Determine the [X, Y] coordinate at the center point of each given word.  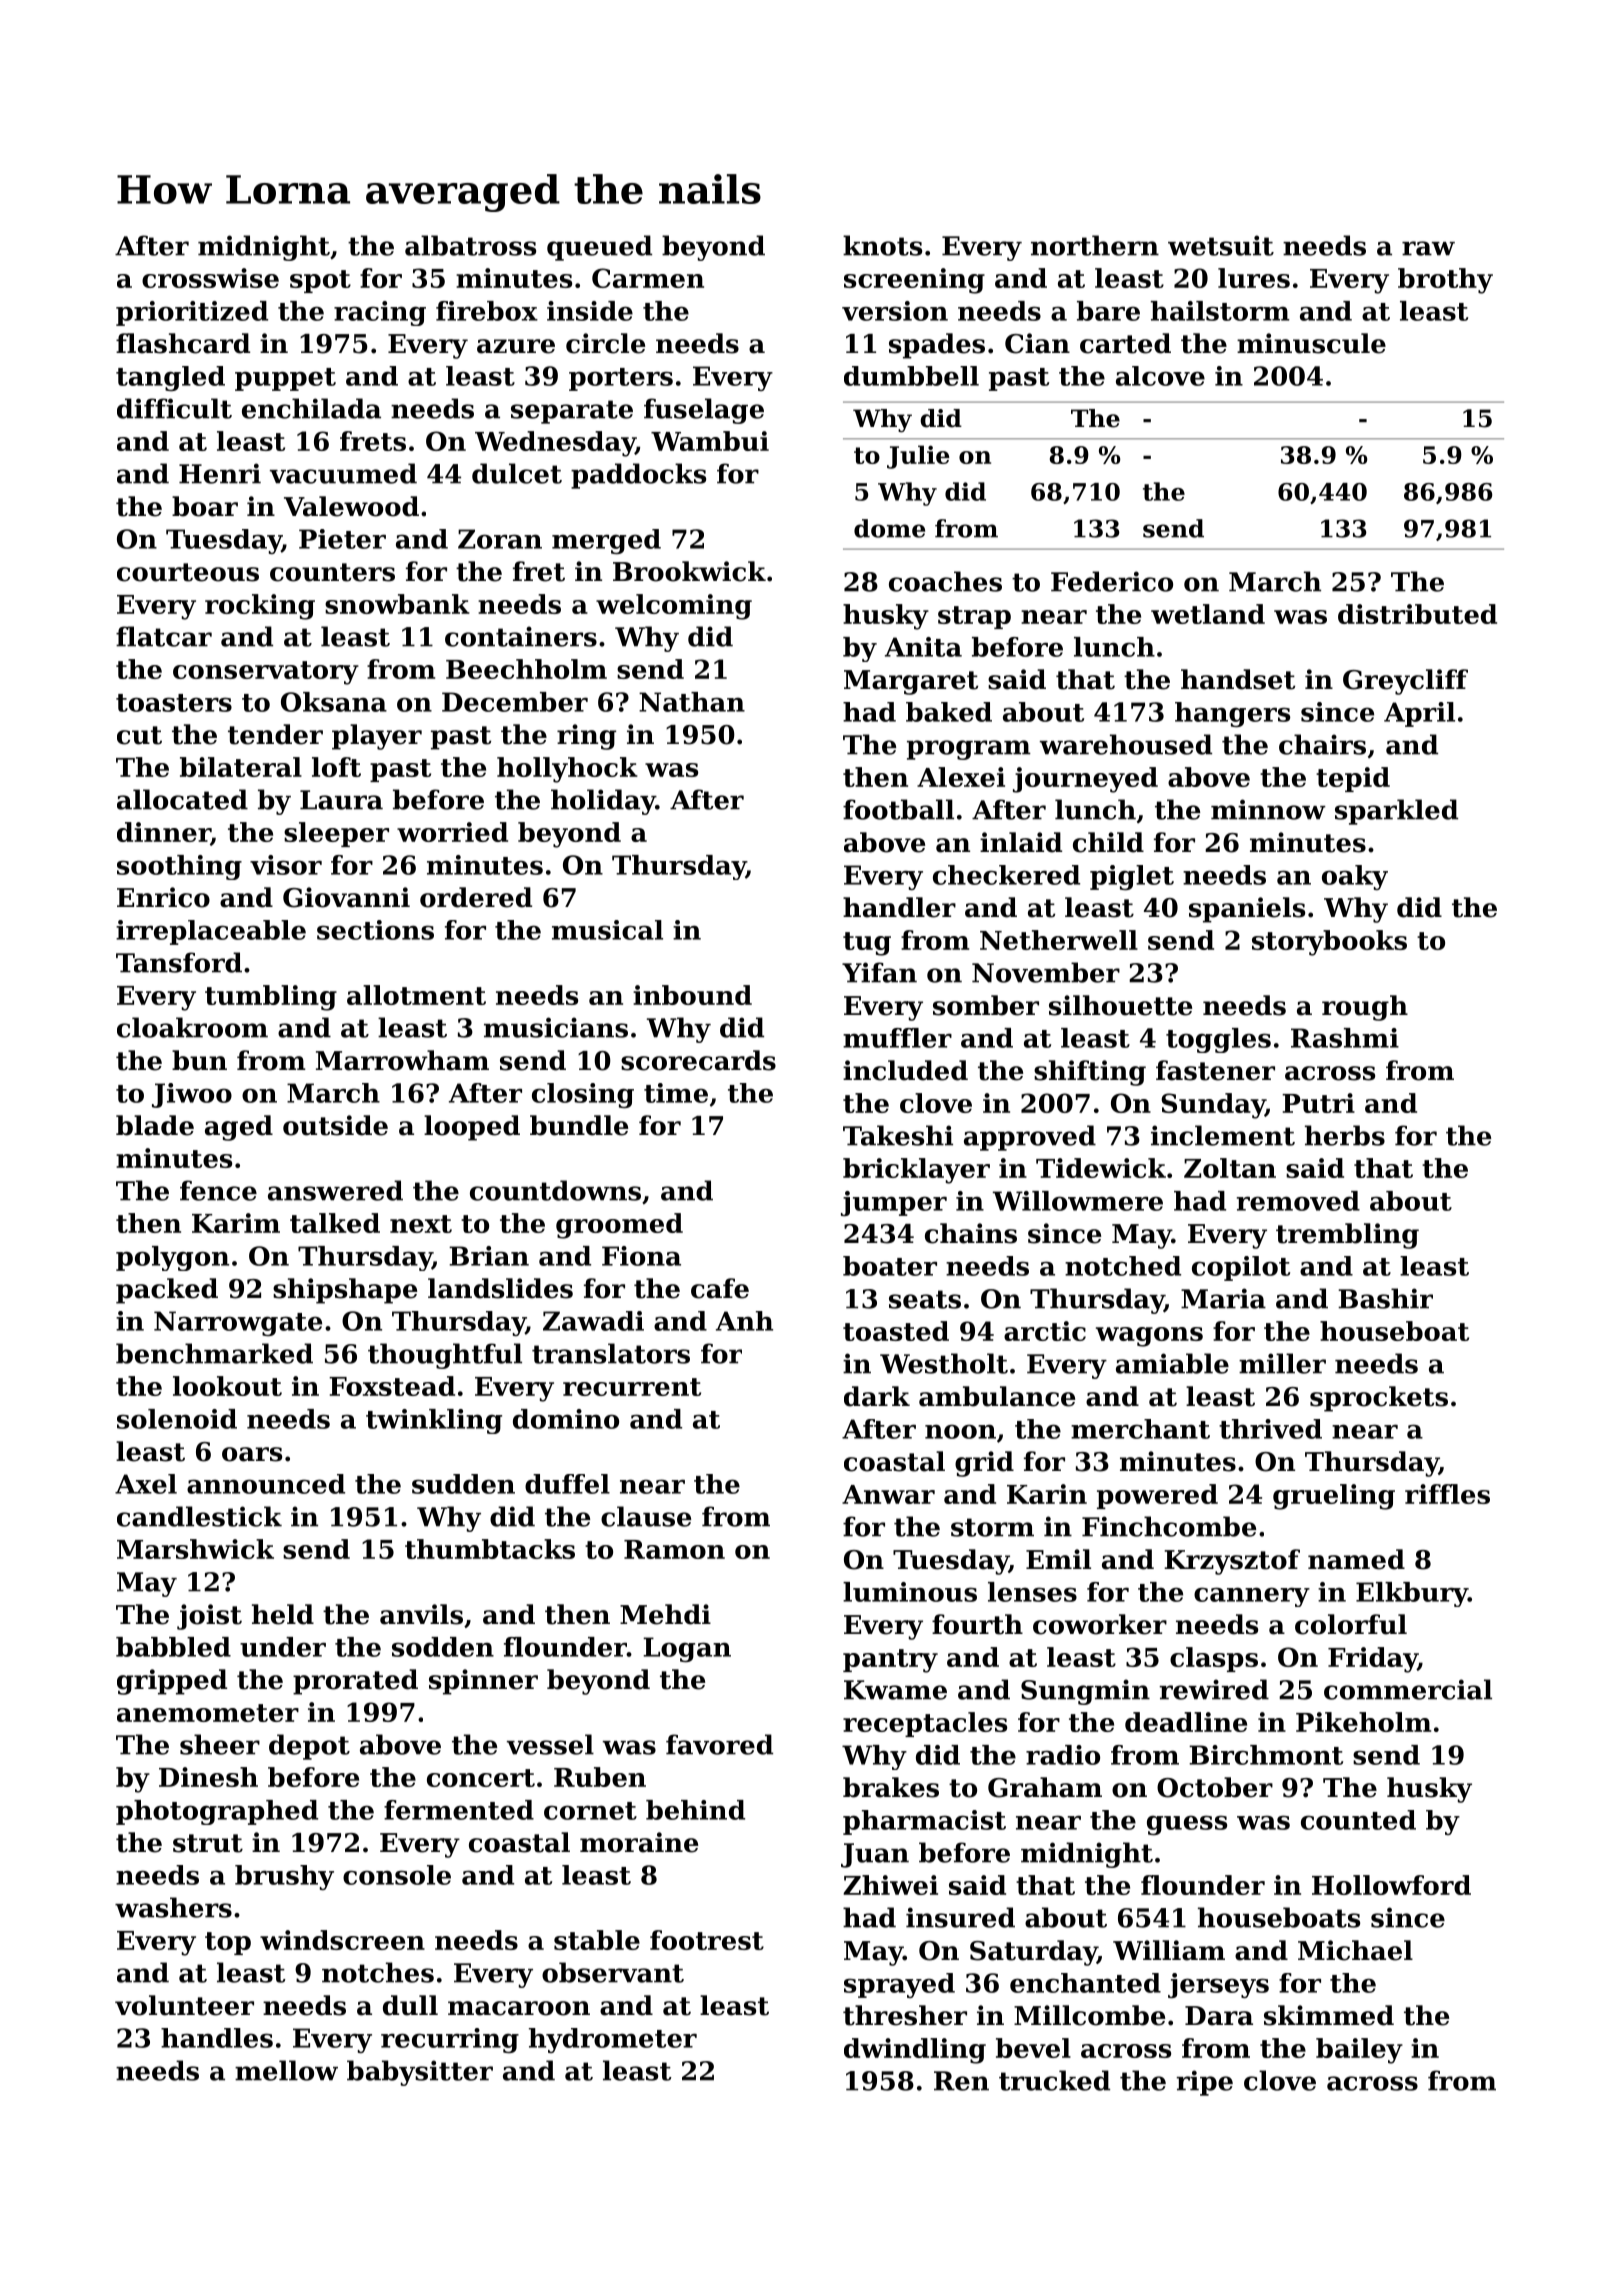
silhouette [1120, 1005]
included [905, 1070]
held [283, 1614]
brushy [284, 1877]
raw [1428, 248]
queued [599, 248]
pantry [890, 1661]
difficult [174, 408]
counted [1358, 1820]
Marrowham [402, 1060]
